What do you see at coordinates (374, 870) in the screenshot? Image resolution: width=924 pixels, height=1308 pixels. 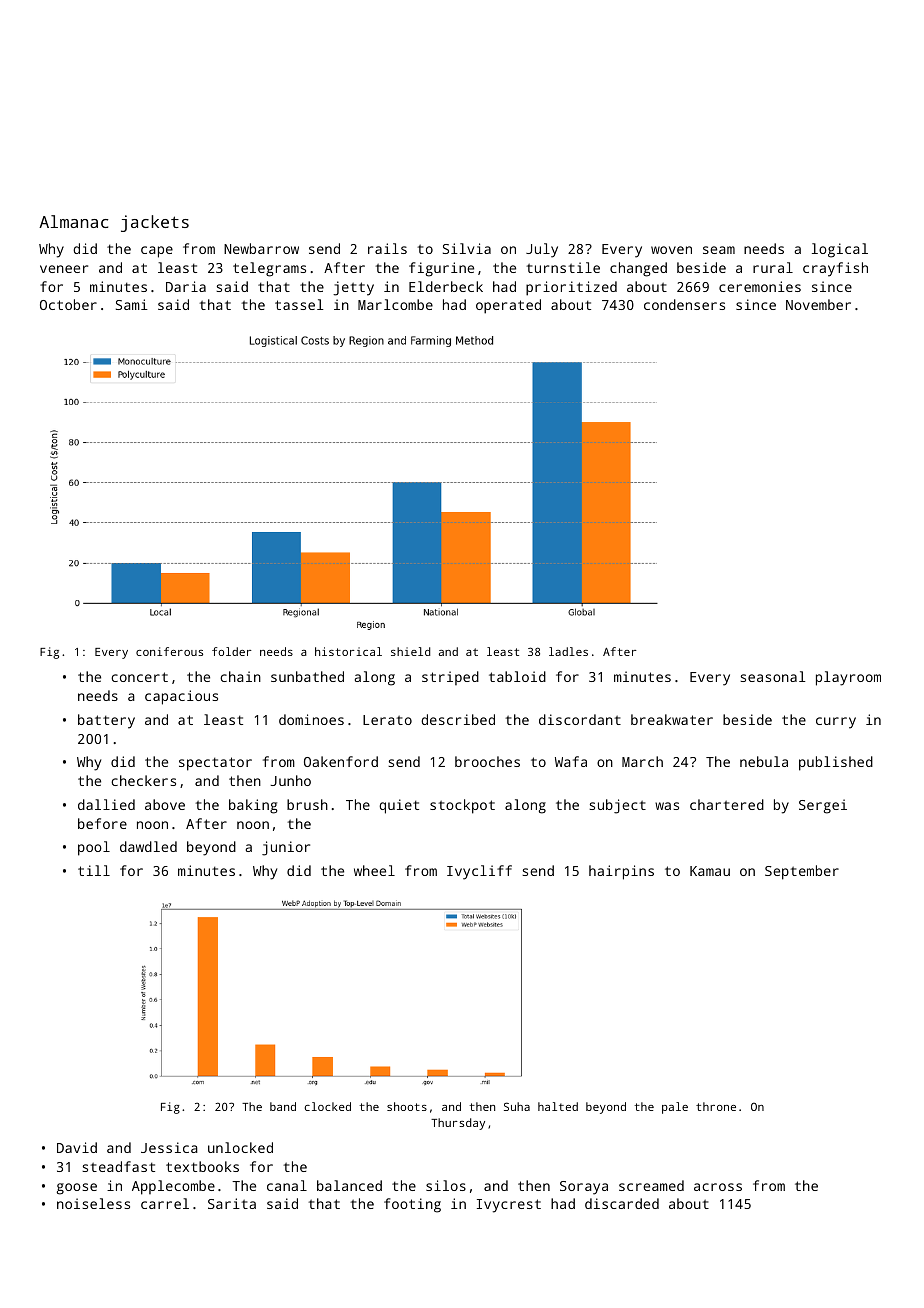 I see `wheel` at bounding box center [374, 870].
